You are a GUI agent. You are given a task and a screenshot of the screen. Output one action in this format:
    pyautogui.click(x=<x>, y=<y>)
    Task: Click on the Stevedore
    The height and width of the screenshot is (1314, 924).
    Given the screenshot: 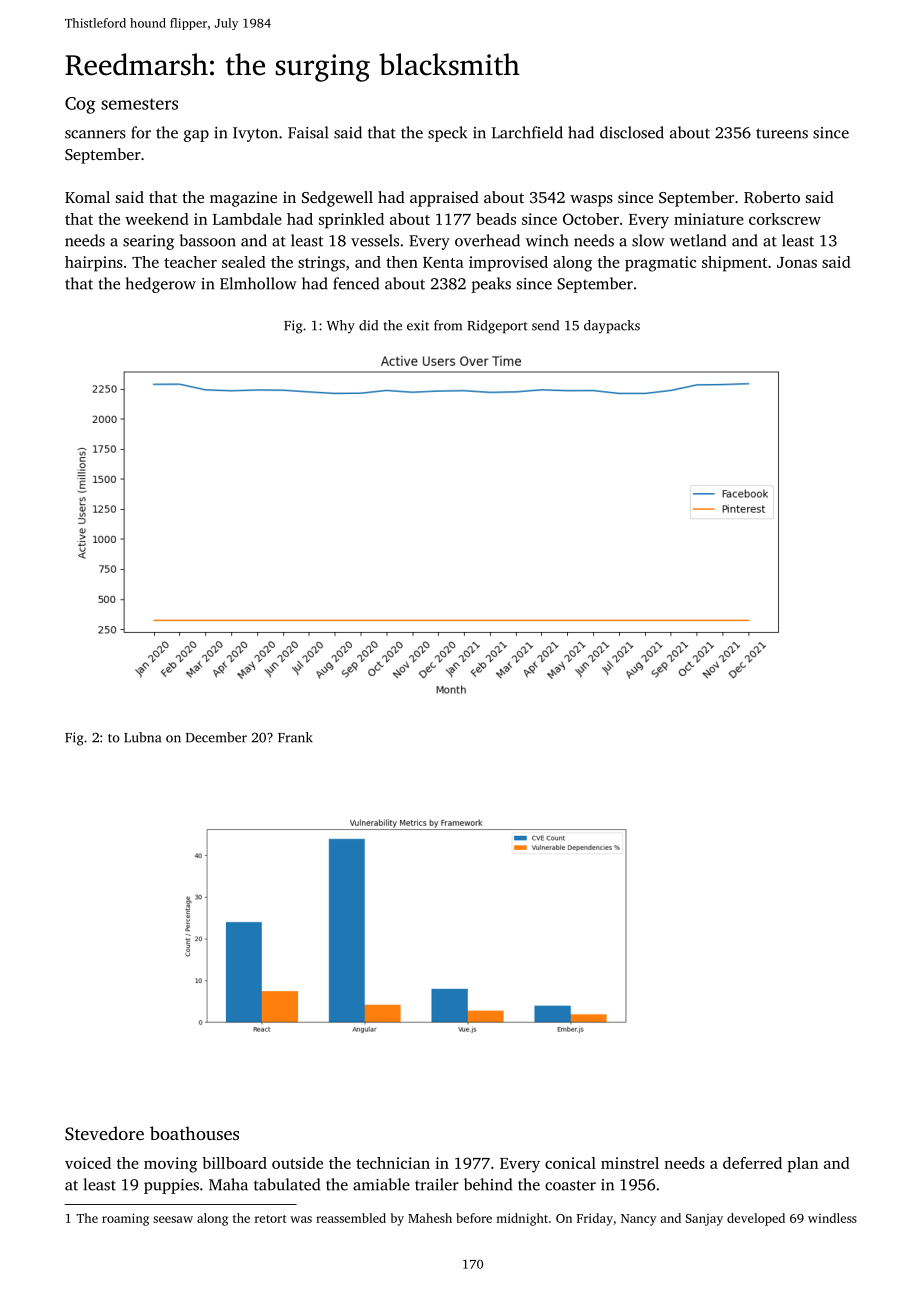 What is the action you would take?
    pyautogui.click(x=104, y=1133)
